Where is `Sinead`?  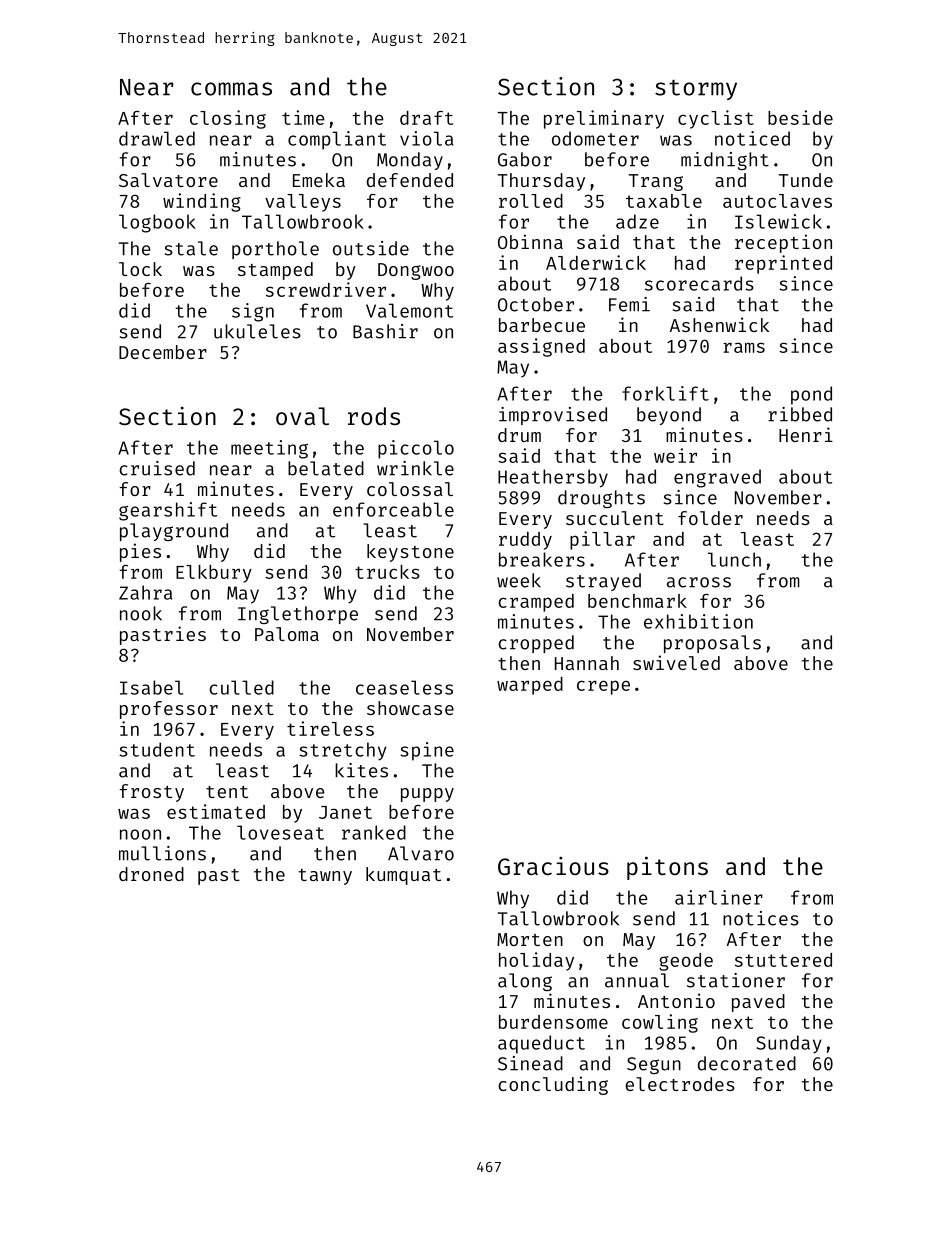 Sinead is located at coordinates (530, 1063).
